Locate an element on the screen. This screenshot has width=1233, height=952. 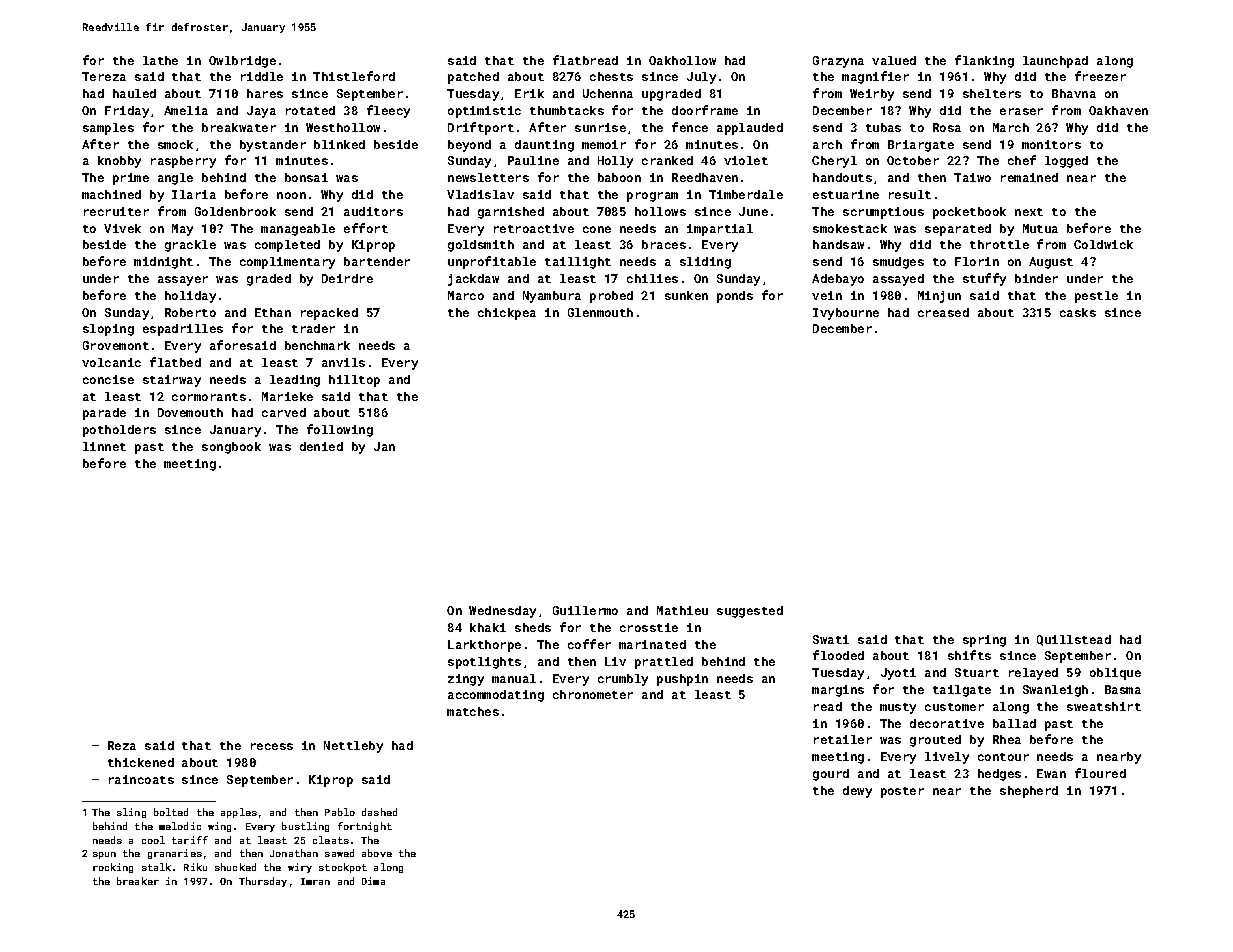
casks is located at coordinates (1078, 312).
